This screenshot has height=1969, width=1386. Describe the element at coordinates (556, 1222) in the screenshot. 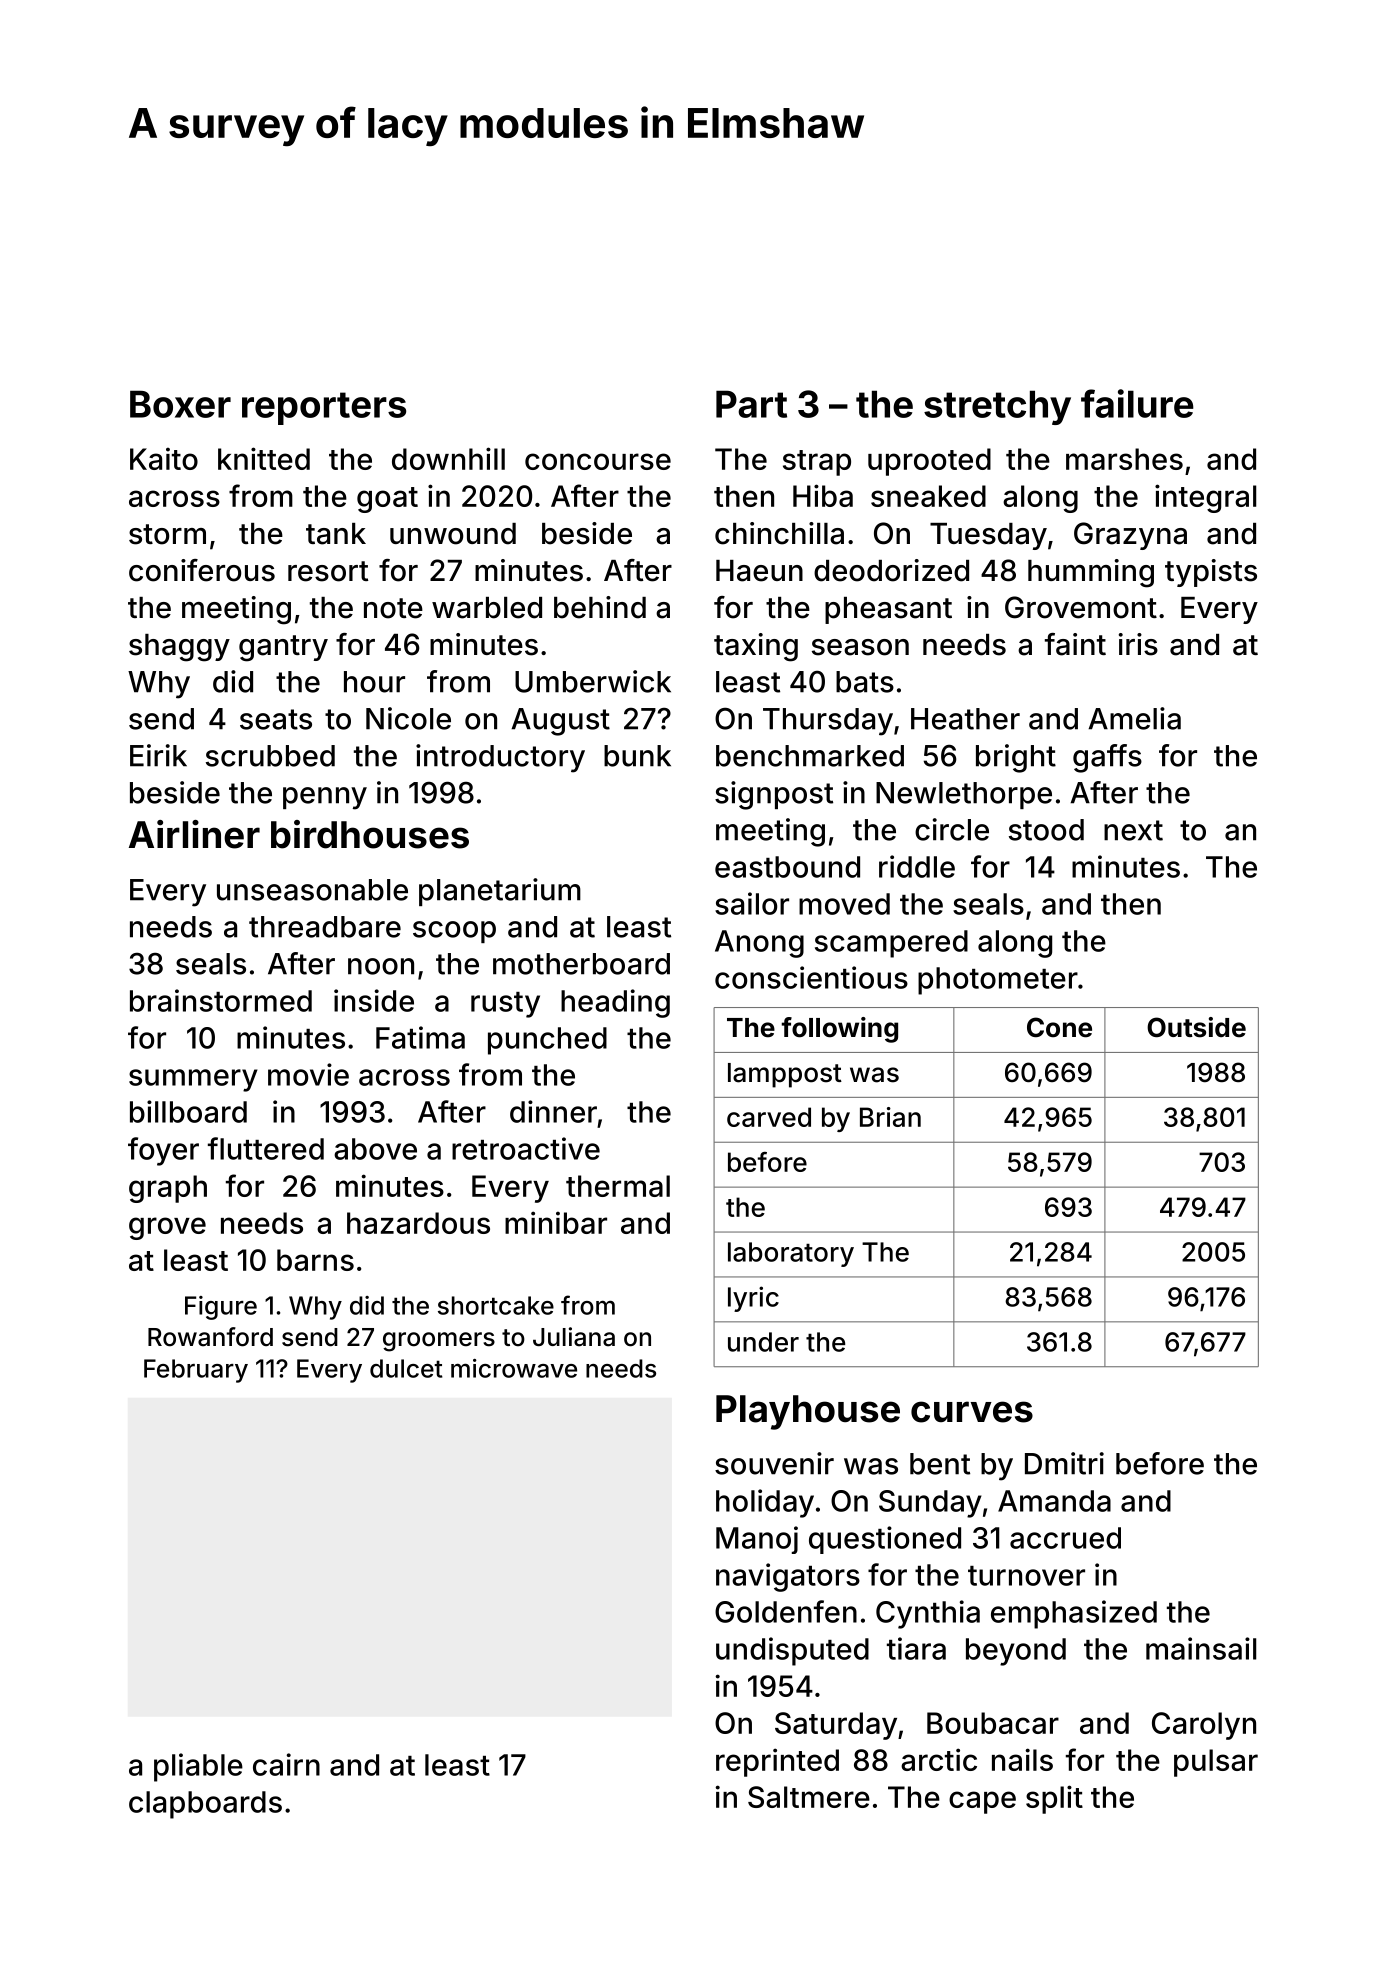

I see `minibar` at that location.
